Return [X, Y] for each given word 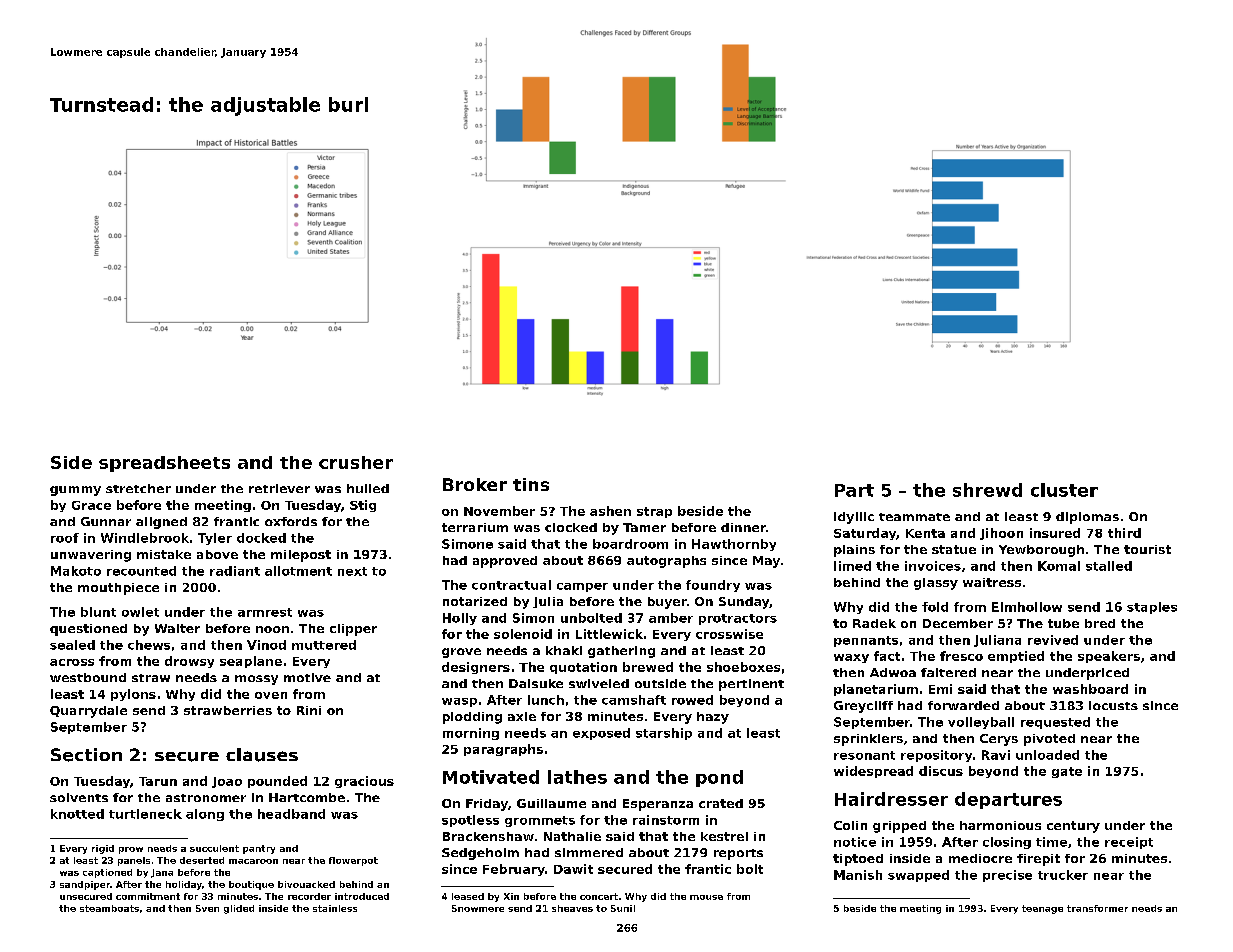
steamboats [109, 908]
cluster [1064, 490]
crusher [356, 462]
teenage [1042, 909]
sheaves [572, 908]
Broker [475, 484]
